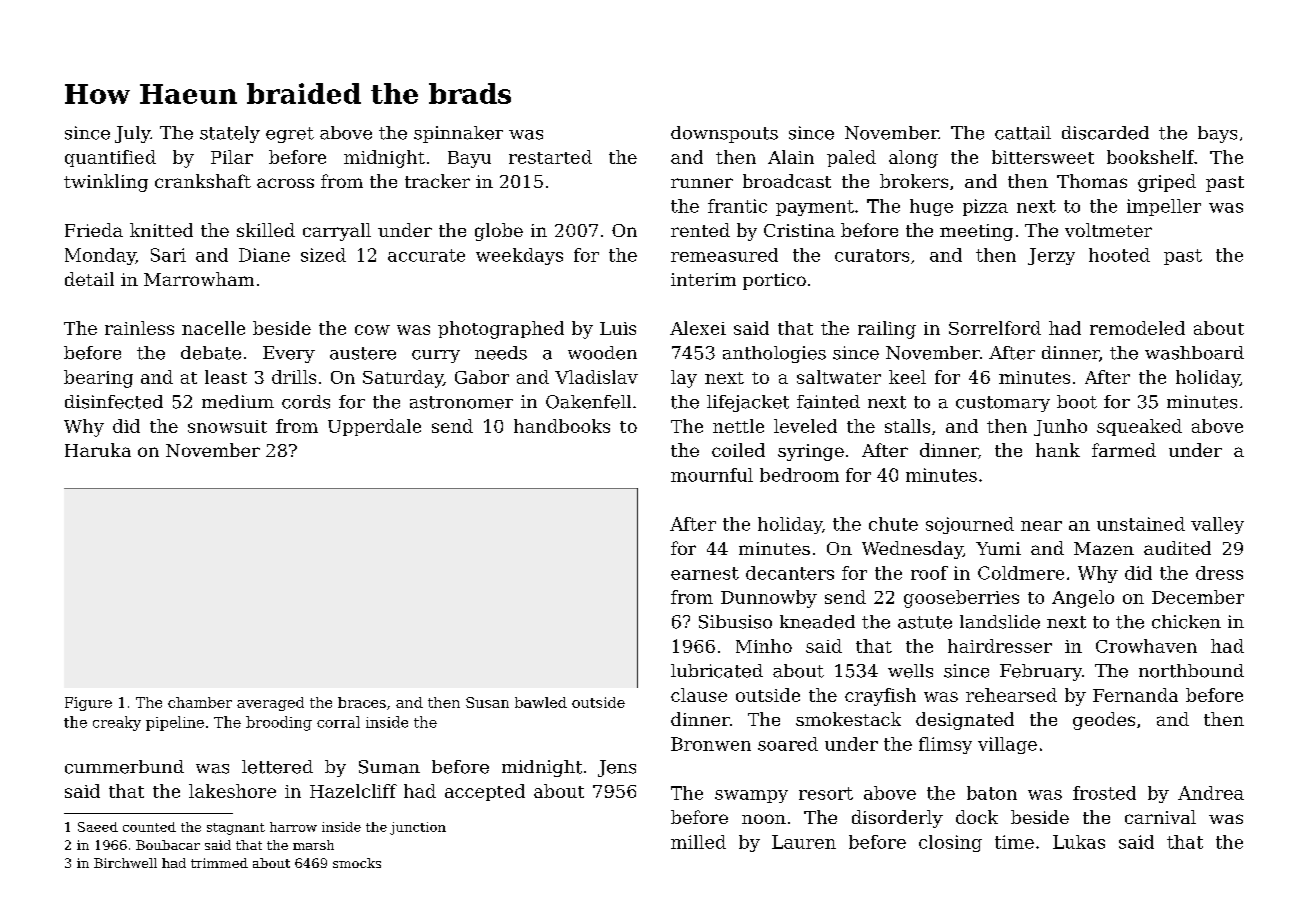 The height and width of the document is (924, 1308). Describe the element at coordinates (1058, 450) in the document. I see `hank` at that location.
